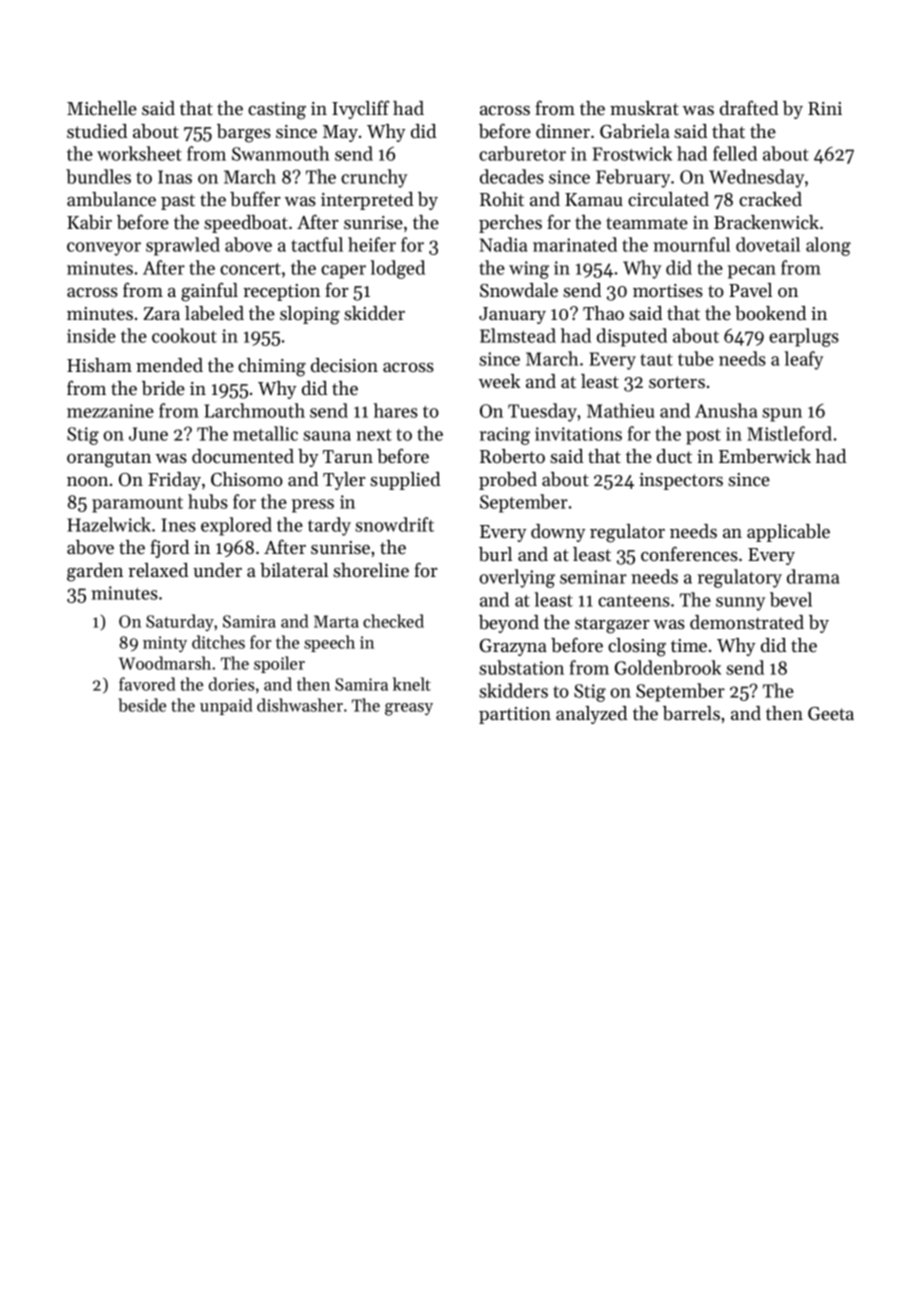 Image resolution: width=924 pixels, height=1308 pixels. What do you see at coordinates (371, 570) in the document?
I see `shoreline` at bounding box center [371, 570].
